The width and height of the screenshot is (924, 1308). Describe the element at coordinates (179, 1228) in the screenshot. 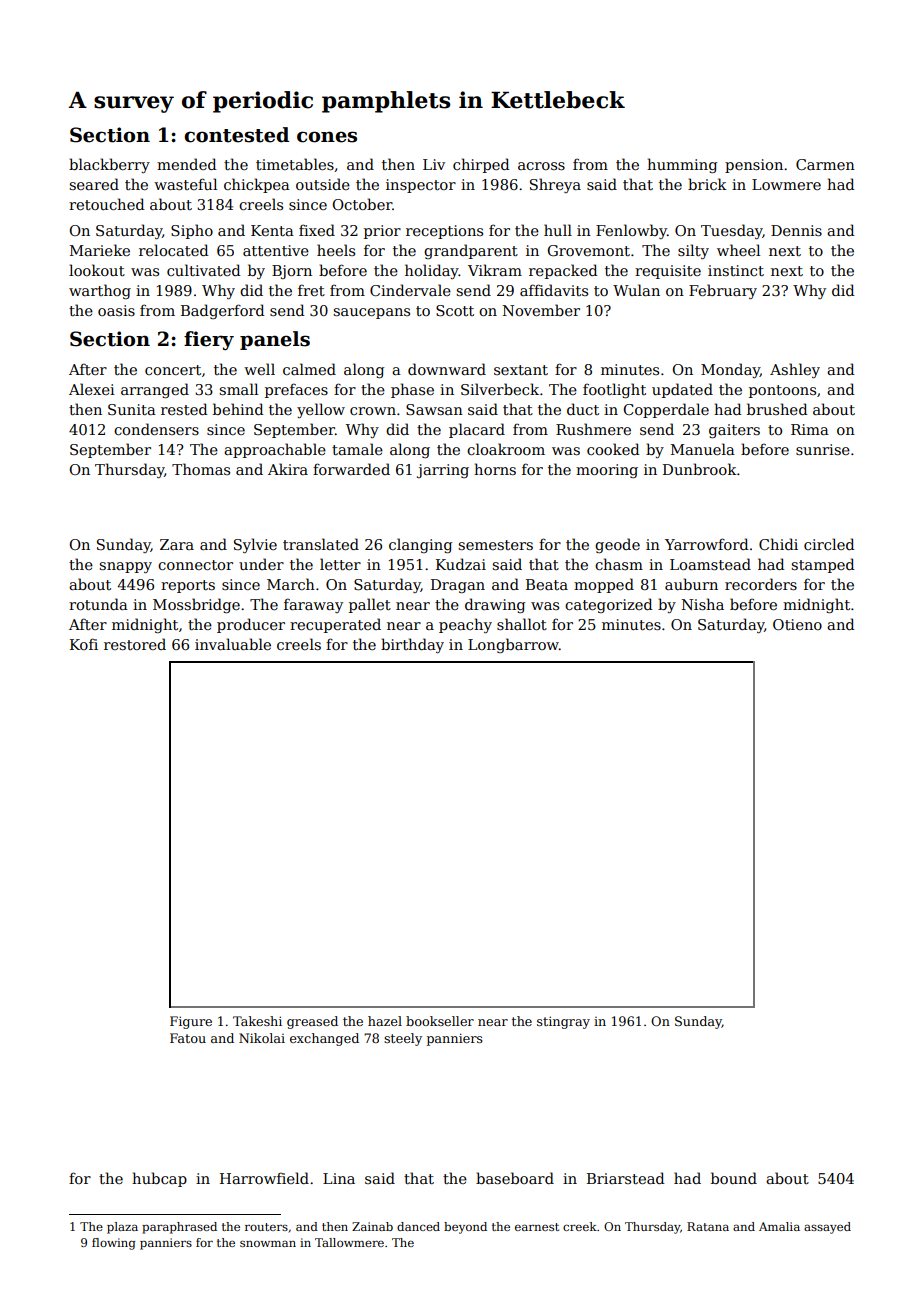

I see `paraphrased` at that location.
